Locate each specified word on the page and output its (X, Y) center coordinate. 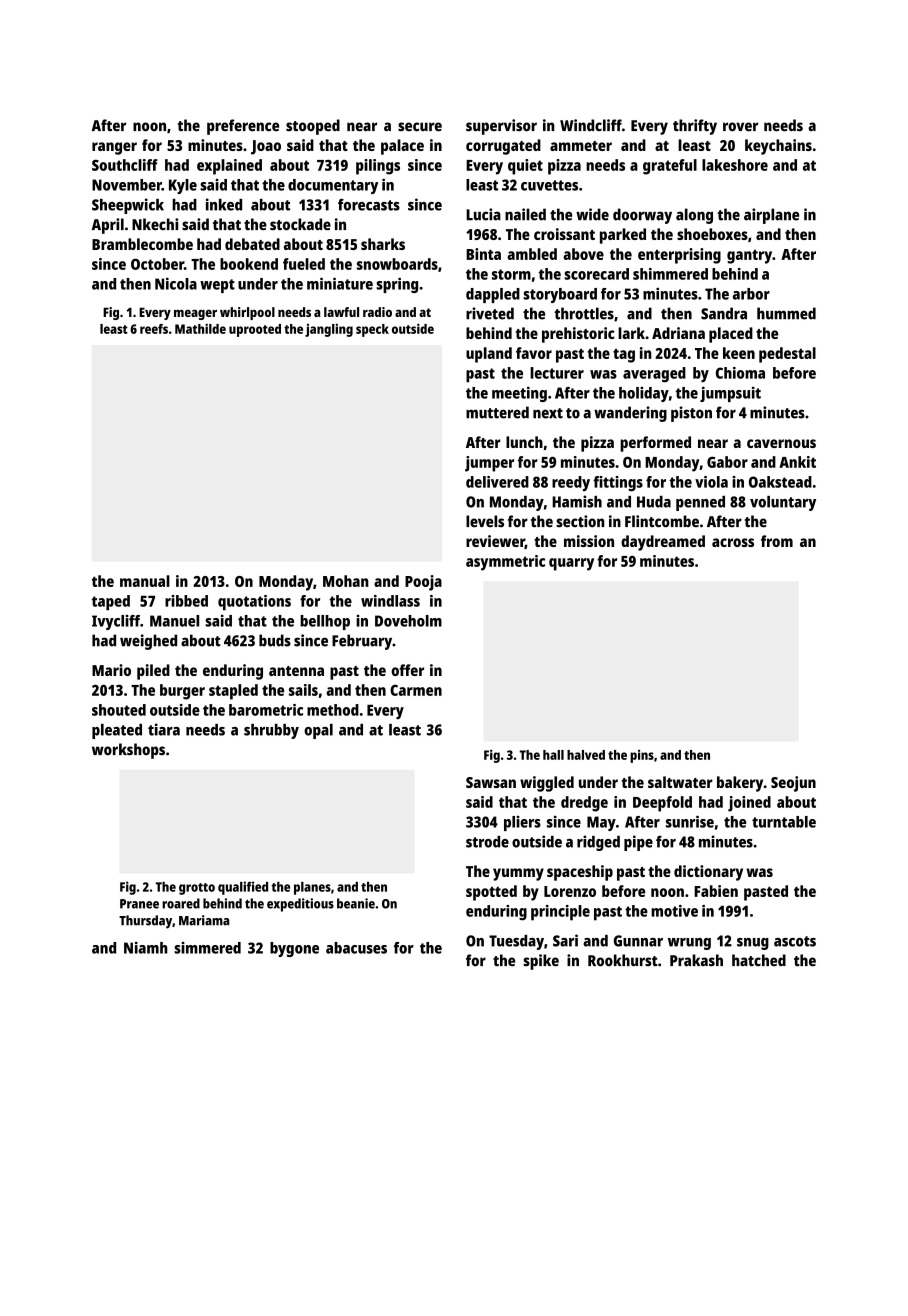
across (733, 542)
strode (487, 842)
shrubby (271, 731)
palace (402, 147)
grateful (670, 167)
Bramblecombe (142, 244)
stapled (233, 692)
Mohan (346, 581)
